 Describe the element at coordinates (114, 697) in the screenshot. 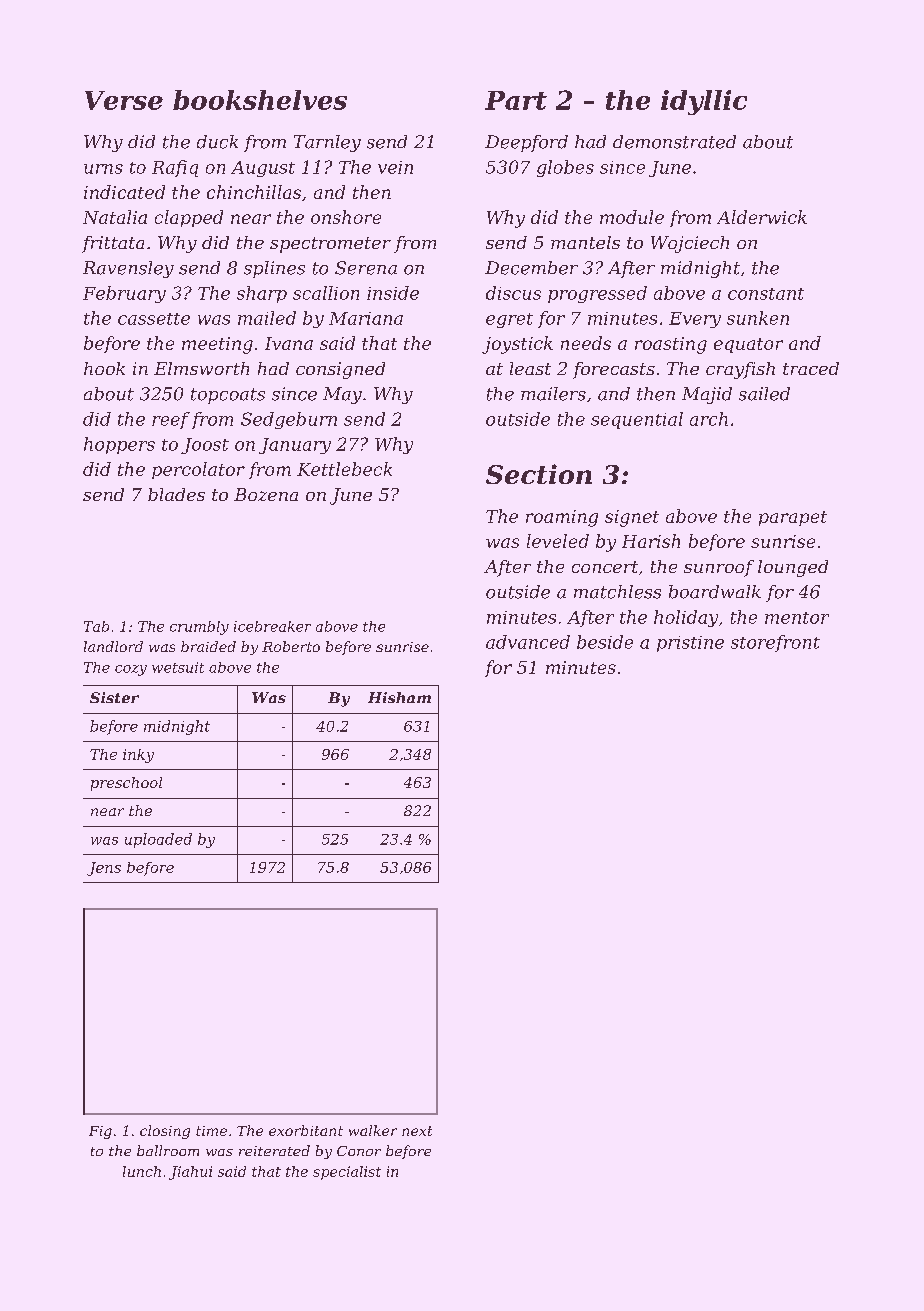

I see `Sister` at that location.
